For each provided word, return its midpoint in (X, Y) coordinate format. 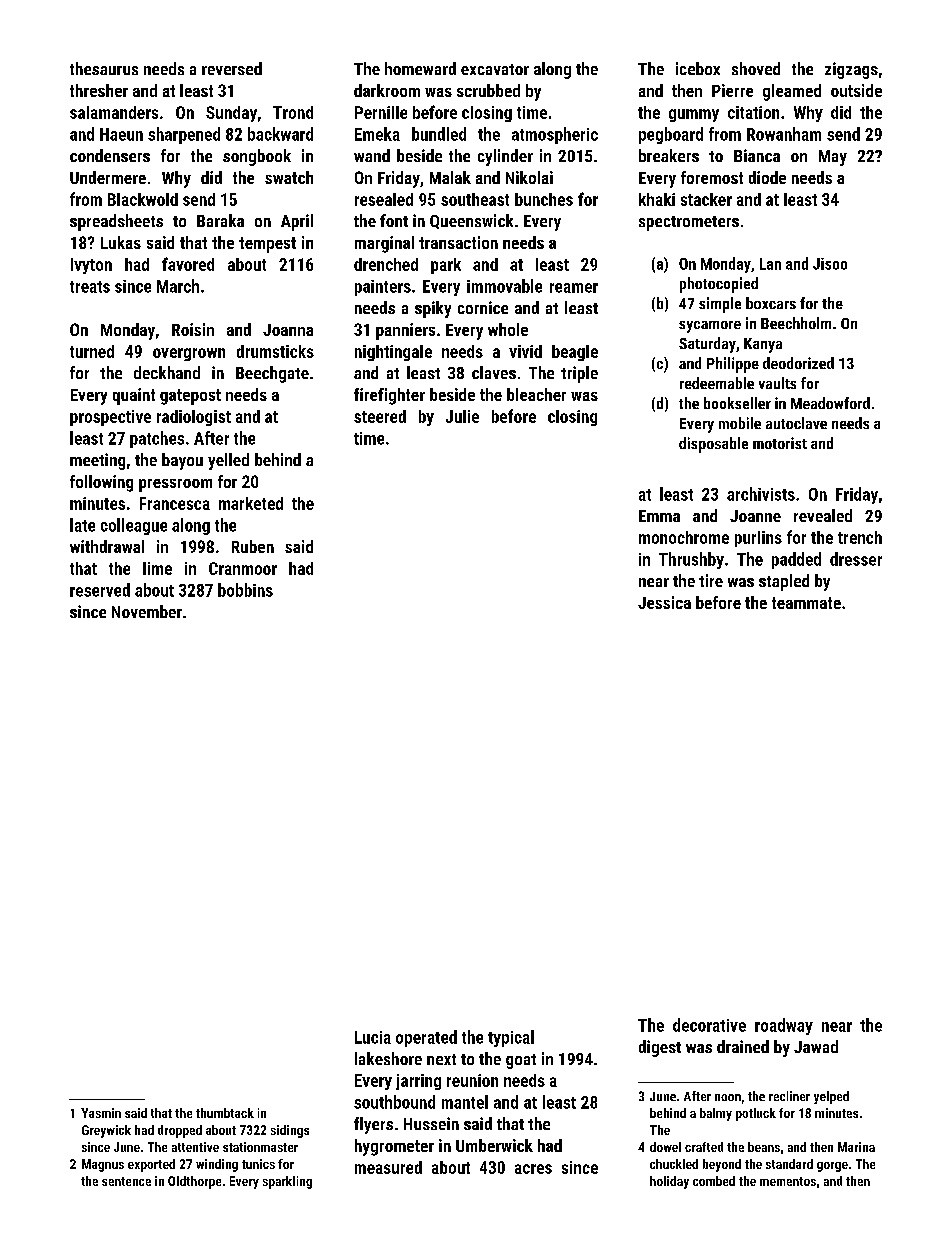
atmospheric (555, 135)
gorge (832, 1167)
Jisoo (830, 264)
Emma (659, 516)
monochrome (684, 537)
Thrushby (691, 560)
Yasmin (101, 1113)
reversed (232, 68)
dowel (665, 1147)
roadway (784, 1026)
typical (511, 1038)
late (82, 525)
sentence (126, 1181)
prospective (110, 418)
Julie (462, 416)
